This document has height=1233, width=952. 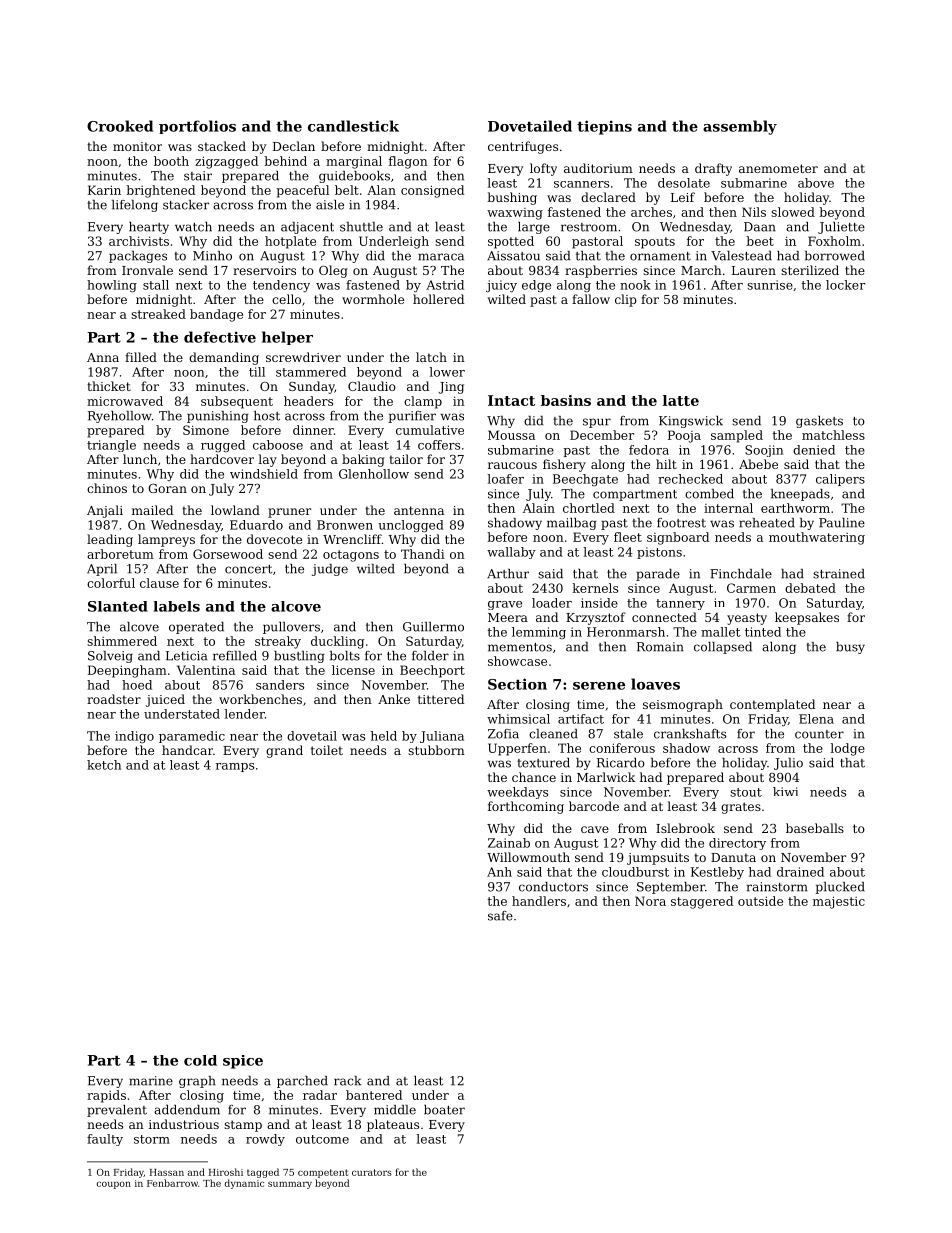 I want to click on candlestick, so click(x=353, y=126).
